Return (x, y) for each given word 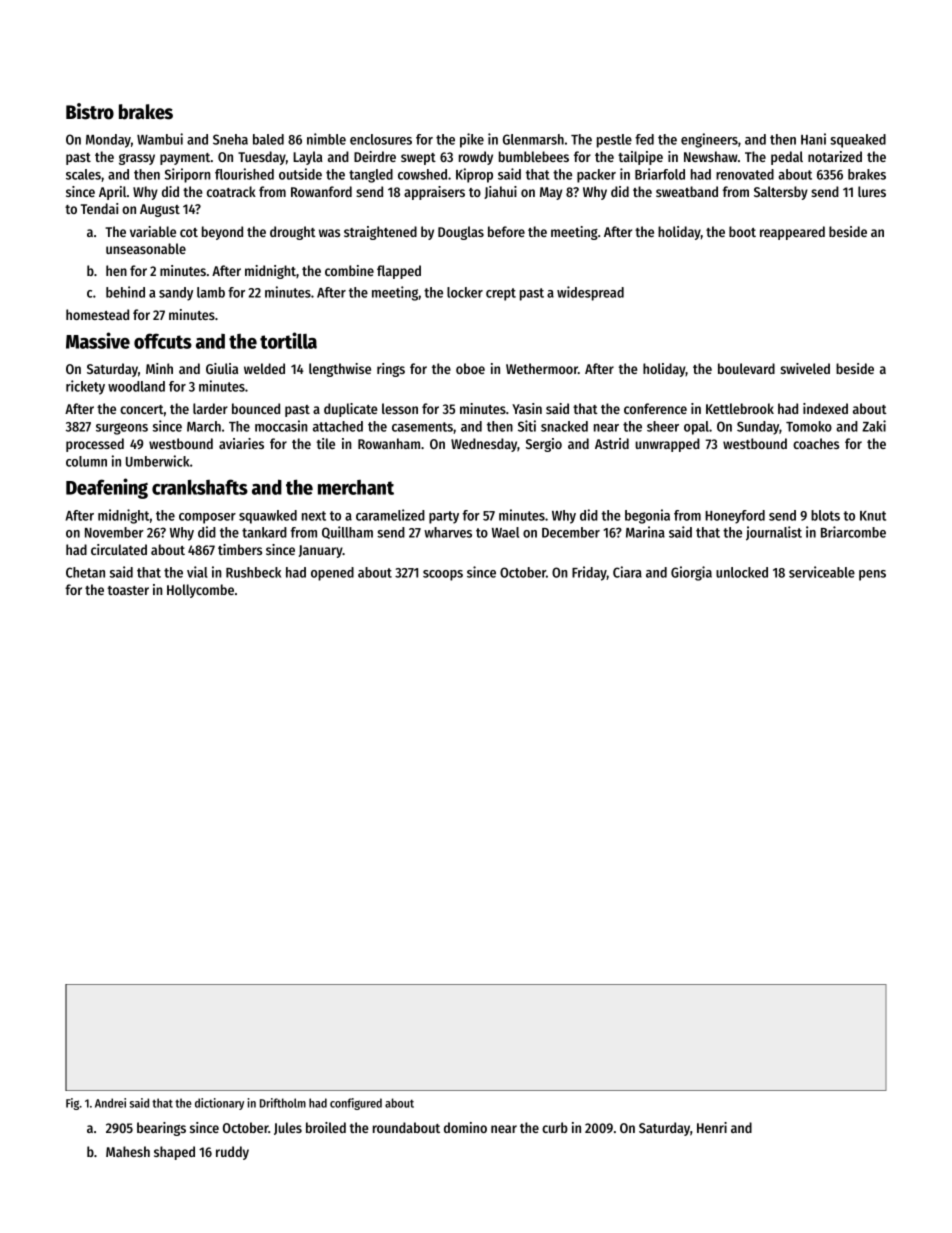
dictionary (219, 1104)
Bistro (90, 111)
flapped (399, 272)
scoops (443, 575)
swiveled (805, 368)
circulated (119, 549)
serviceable (822, 572)
